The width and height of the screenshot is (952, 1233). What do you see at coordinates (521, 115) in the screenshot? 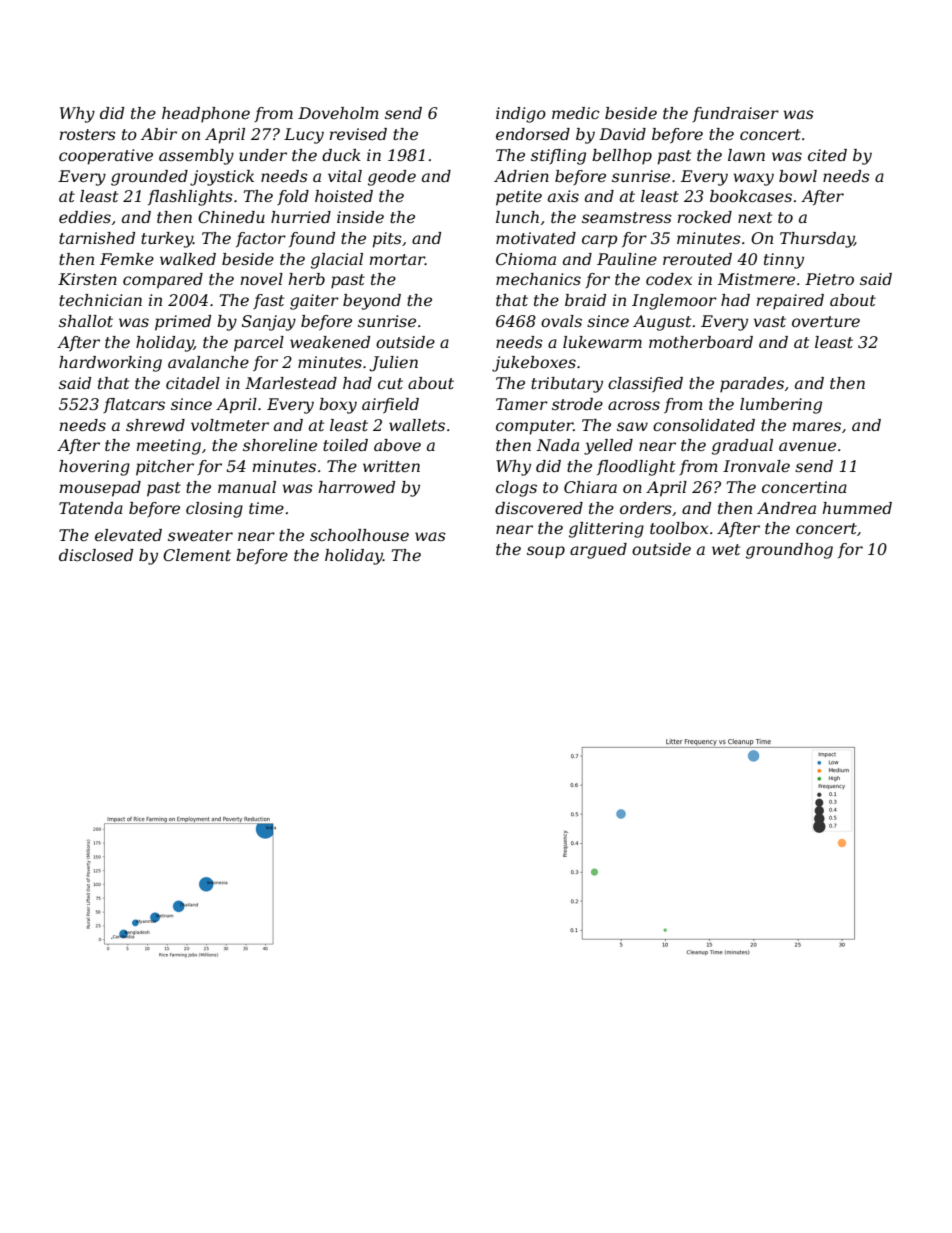
I see `indigo` at bounding box center [521, 115].
